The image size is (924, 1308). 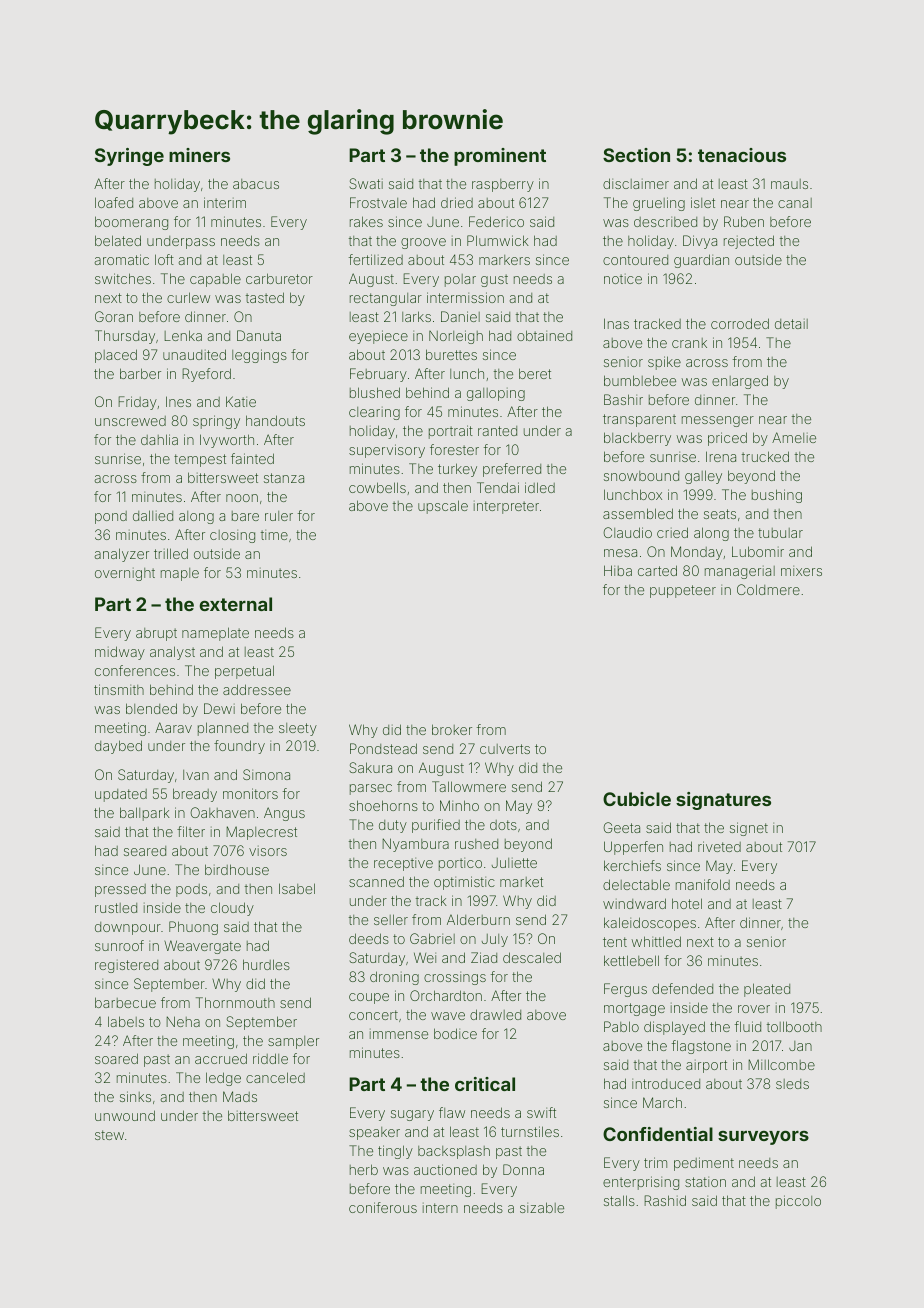 What do you see at coordinates (541, 1112) in the image?
I see `swift` at bounding box center [541, 1112].
